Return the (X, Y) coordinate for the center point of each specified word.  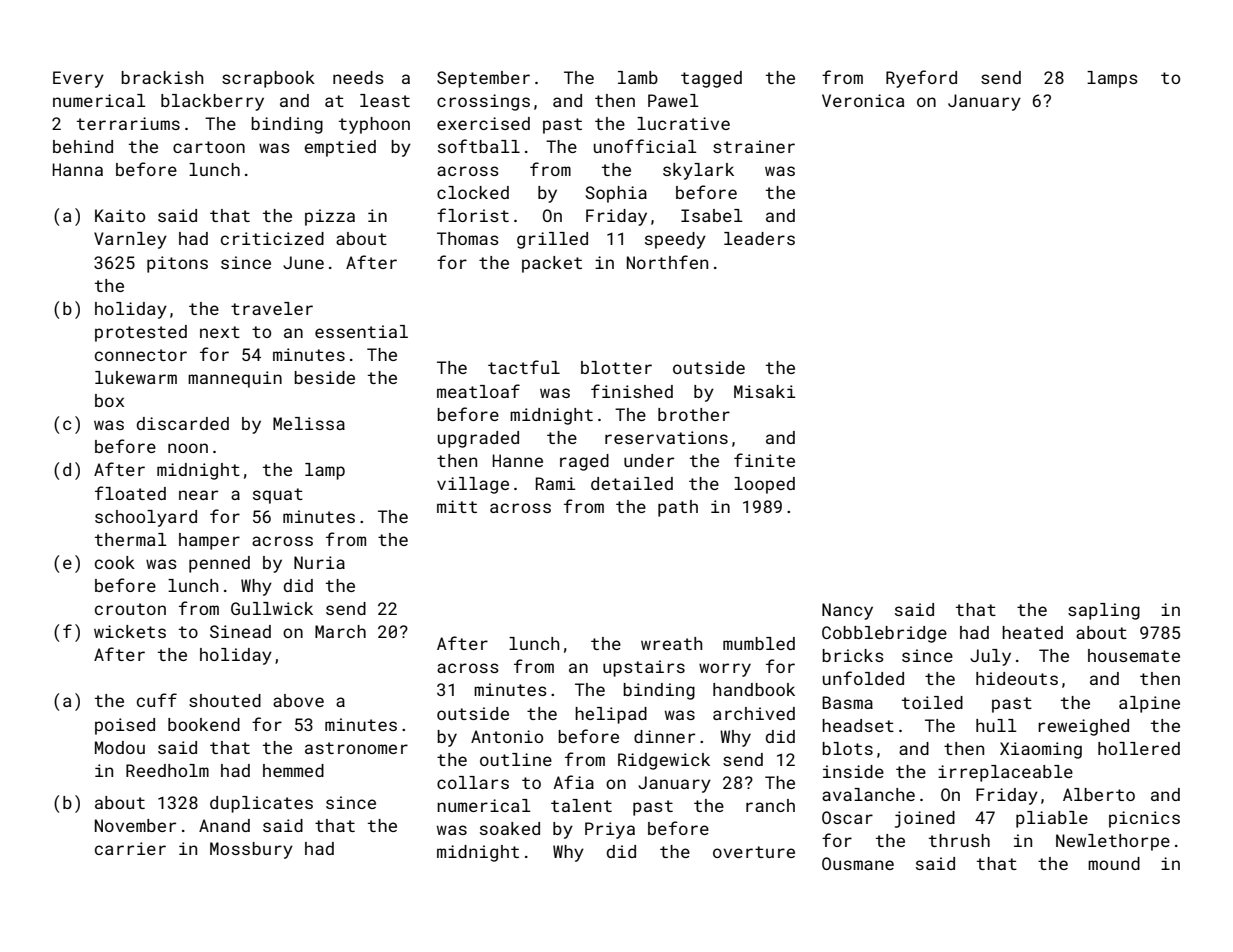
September (483, 79)
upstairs (644, 668)
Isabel (712, 215)
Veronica (863, 100)
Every (78, 79)
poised (125, 726)
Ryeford (921, 79)
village (473, 485)
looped (764, 485)
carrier (130, 848)
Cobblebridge (884, 634)
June (303, 262)
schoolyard (146, 518)
